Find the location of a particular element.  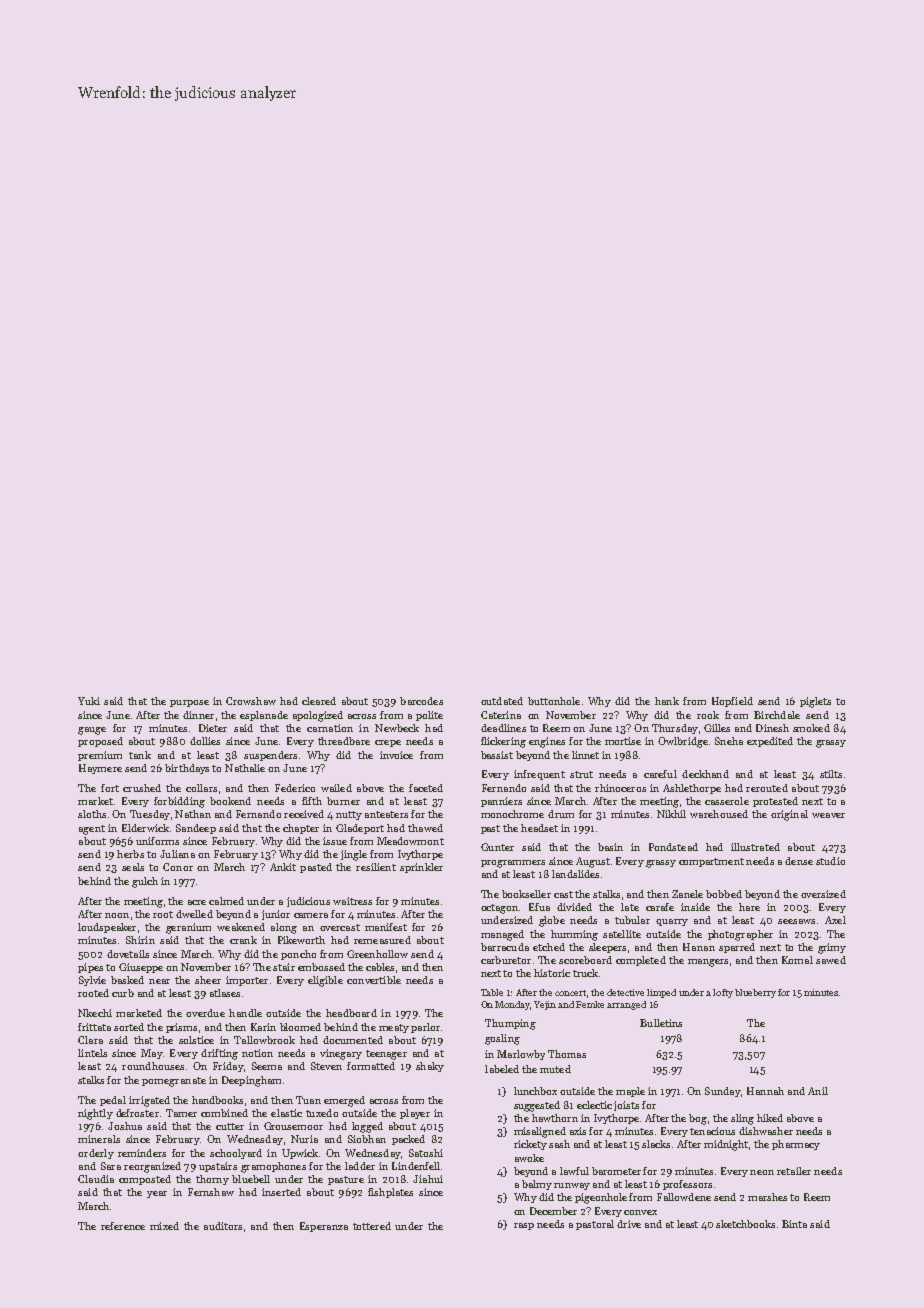

resilient is located at coordinates (376, 867).
